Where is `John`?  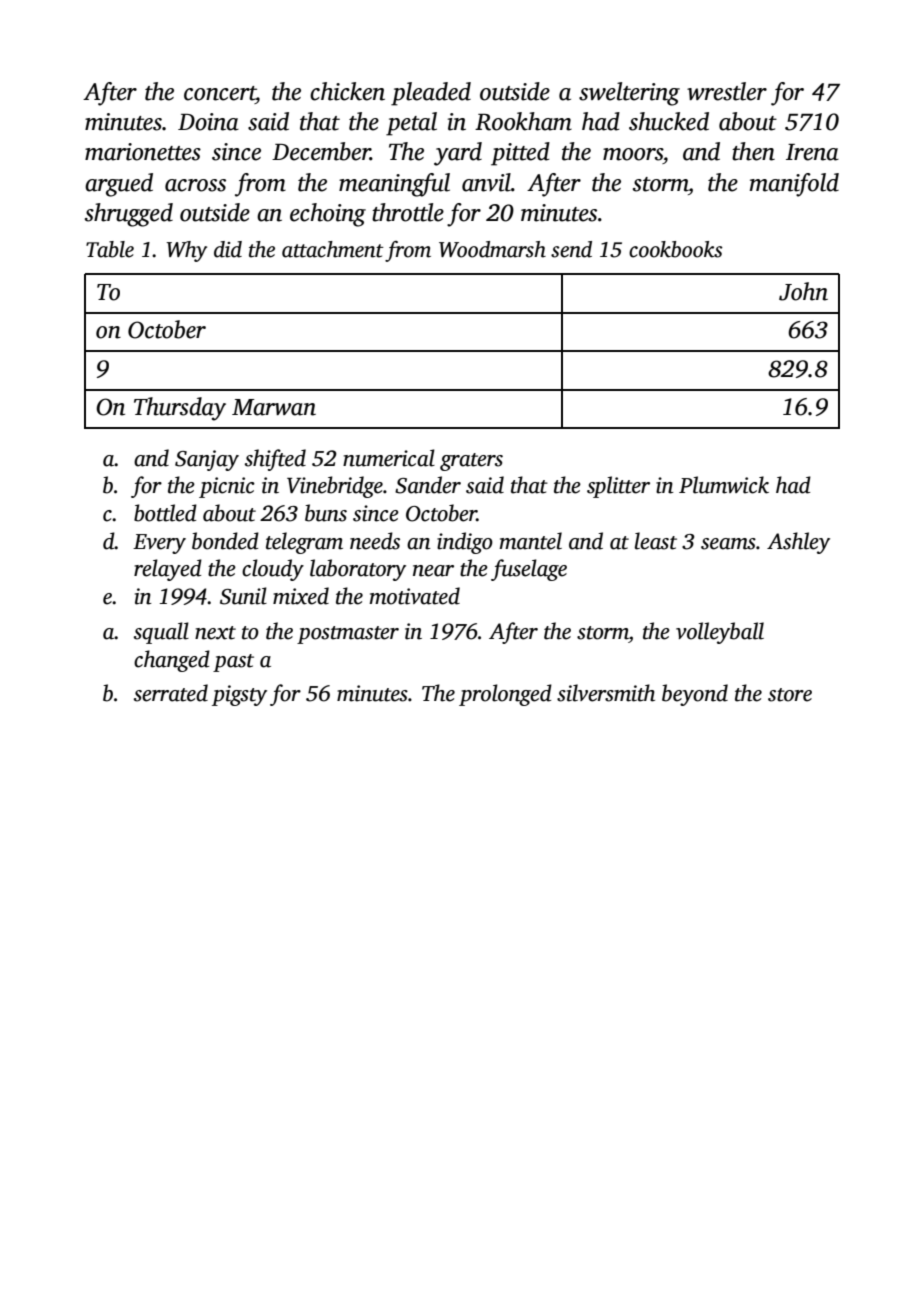 John is located at coordinates (803, 291).
